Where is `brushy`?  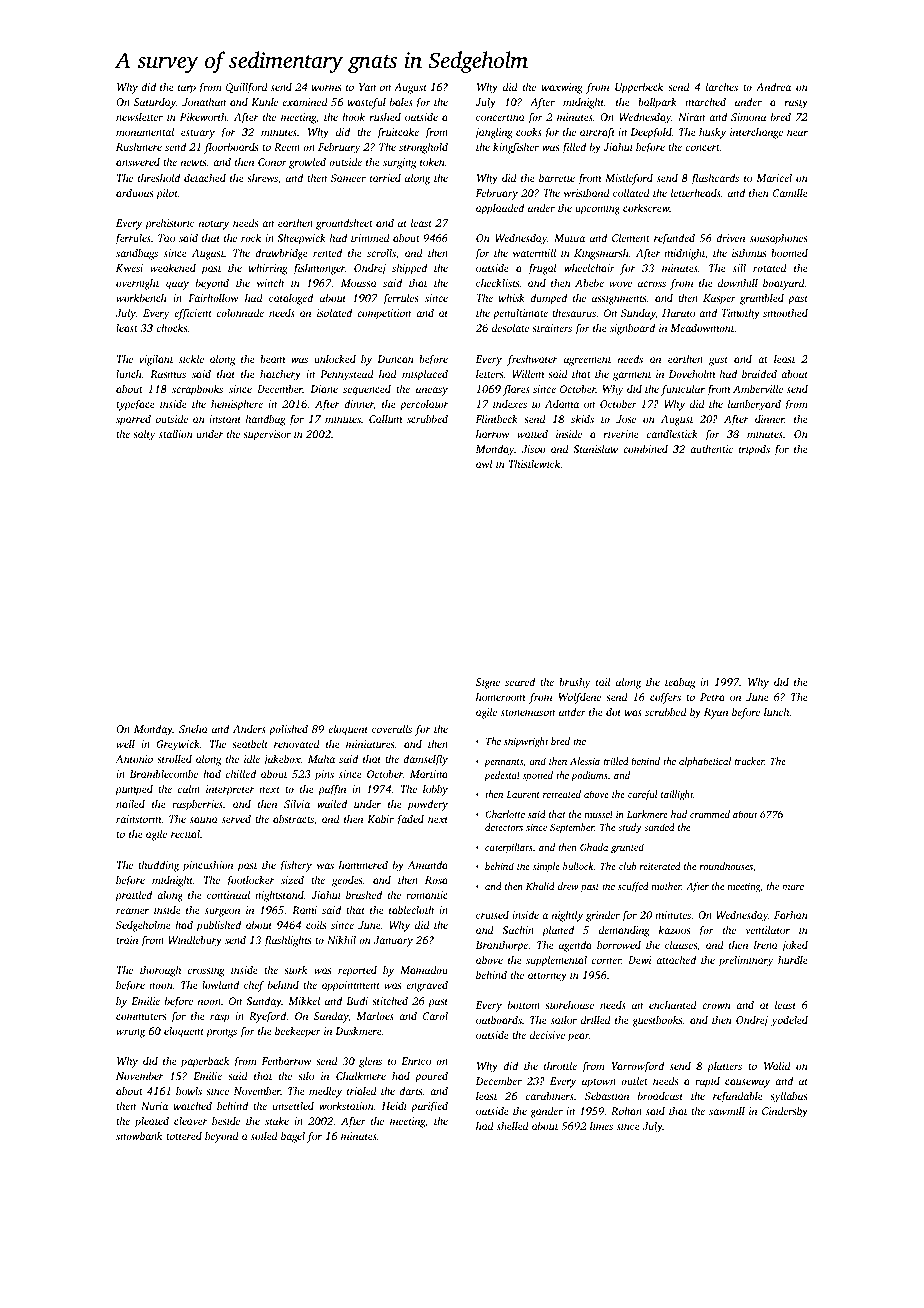
brushy is located at coordinates (574, 683).
